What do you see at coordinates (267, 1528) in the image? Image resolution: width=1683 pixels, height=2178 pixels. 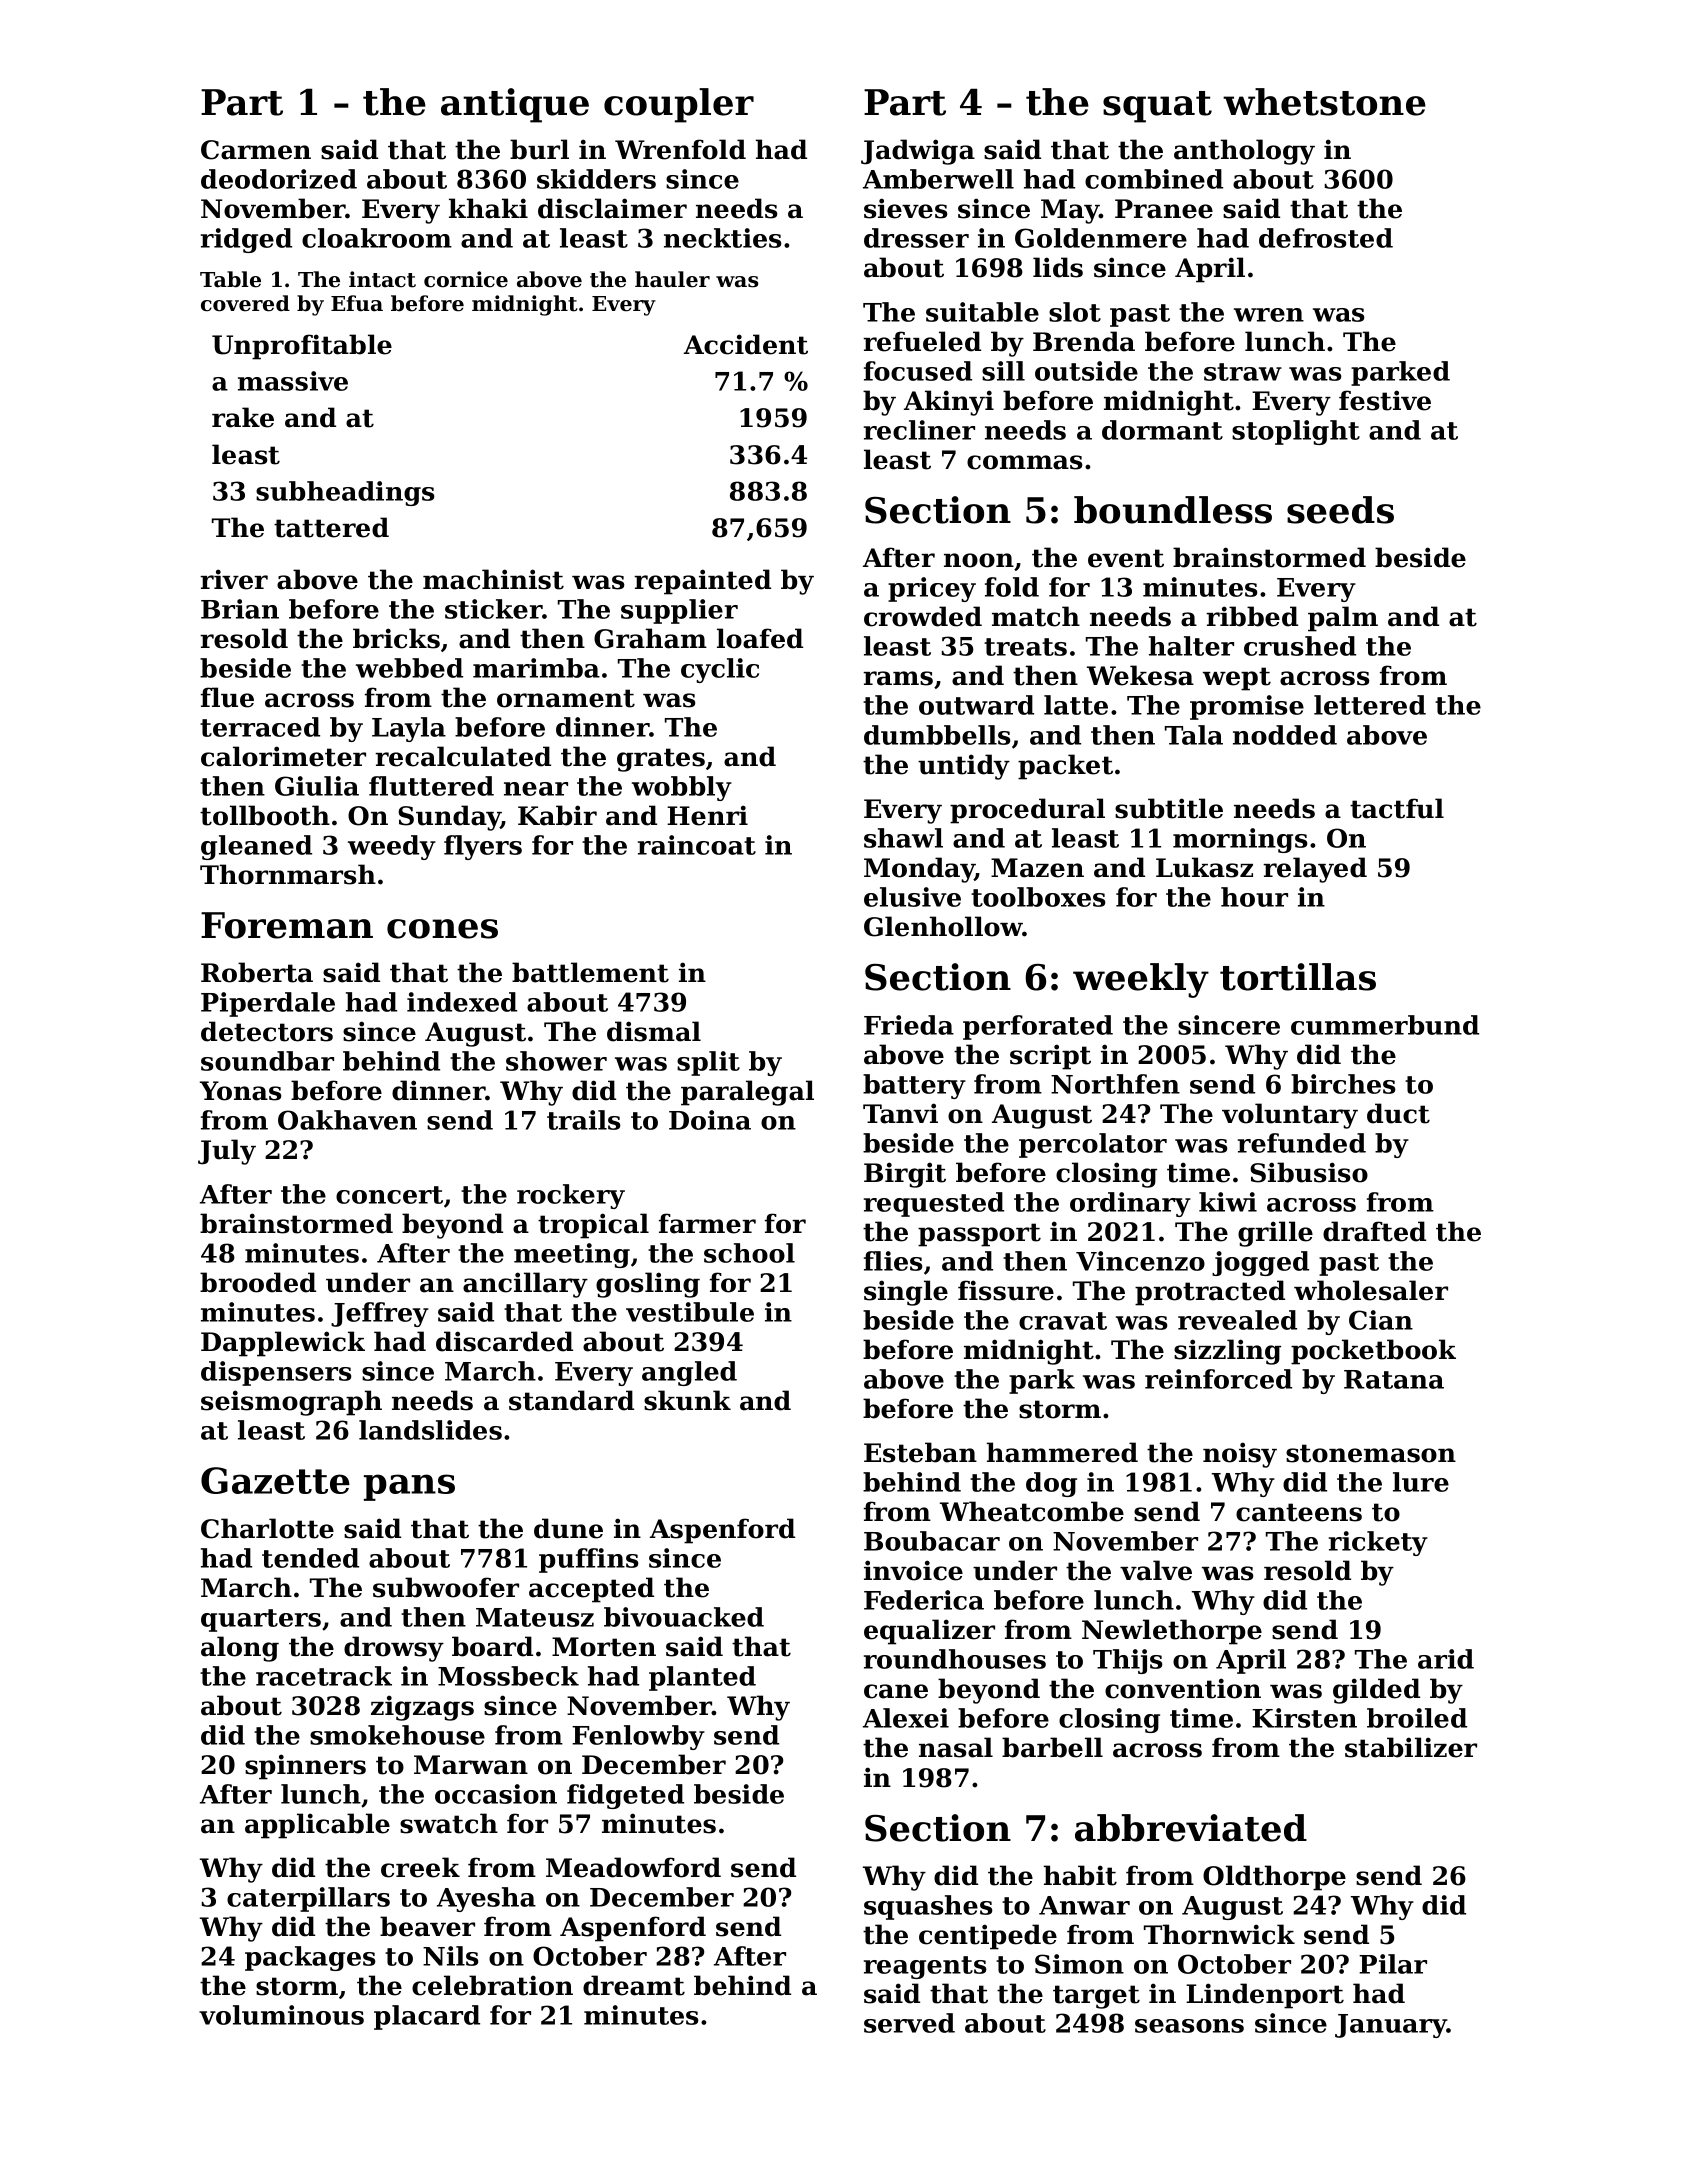 I see `Charlotte` at bounding box center [267, 1528].
